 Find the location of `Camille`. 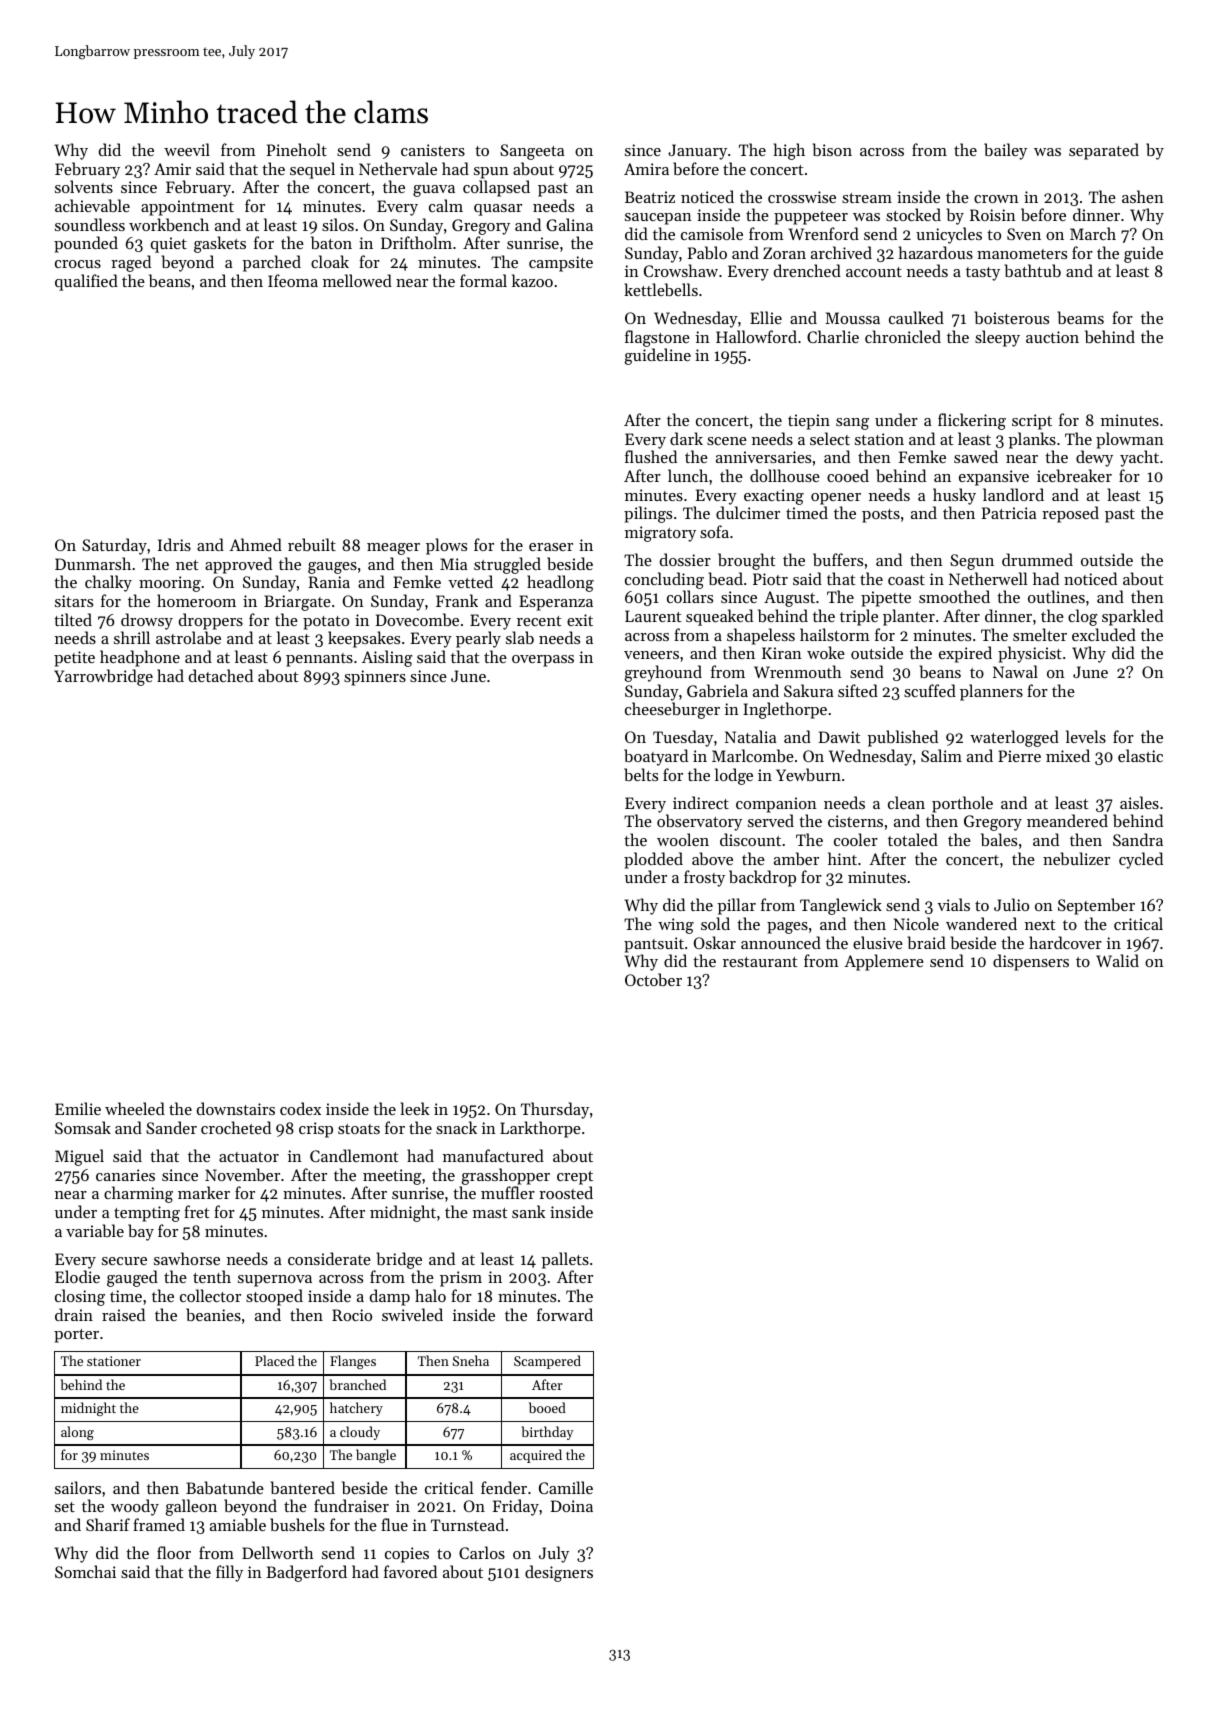

Camille is located at coordinates (566, 1487).
